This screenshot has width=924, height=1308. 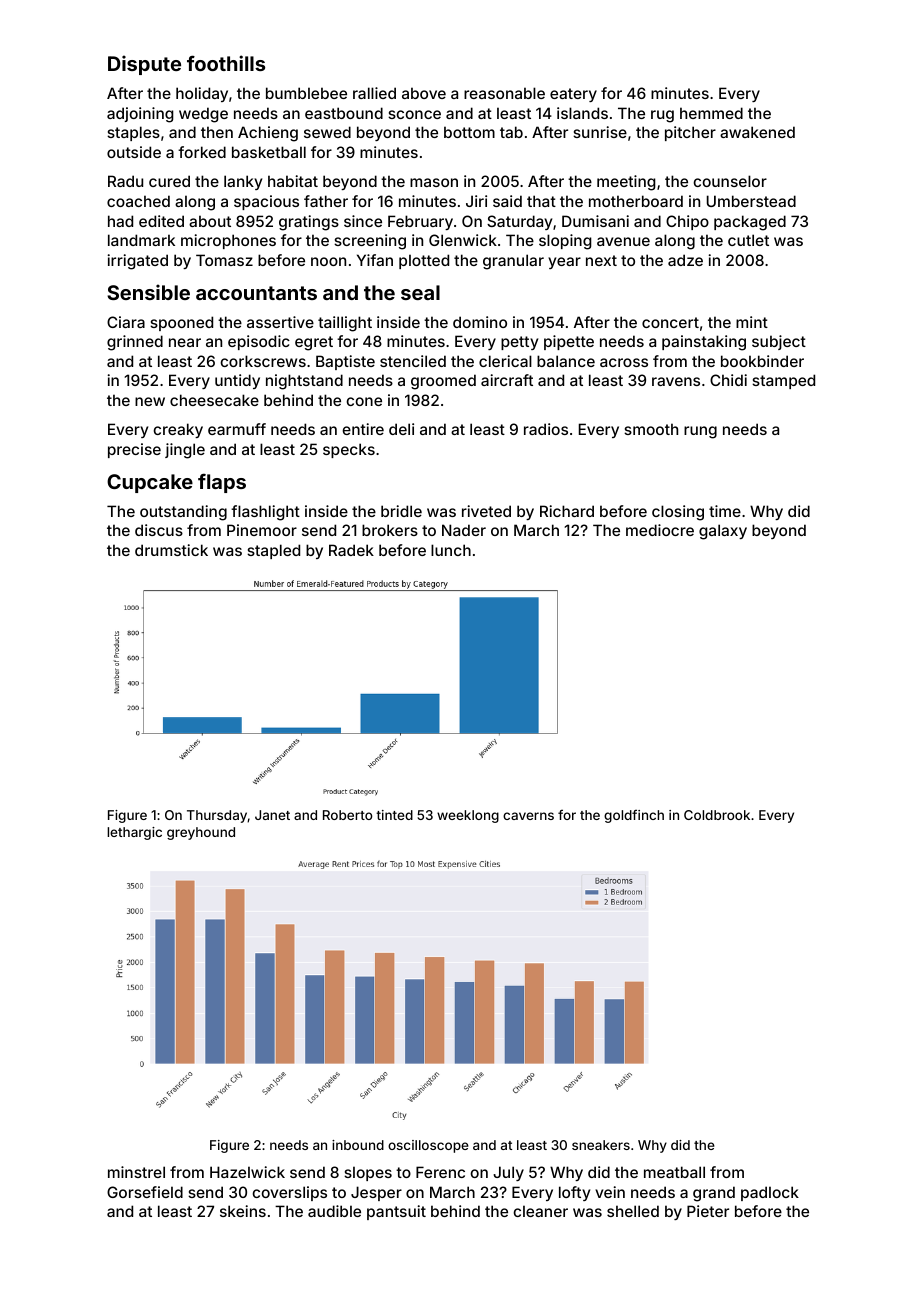 I want to click on foothills, so click(x=226, y=63).
